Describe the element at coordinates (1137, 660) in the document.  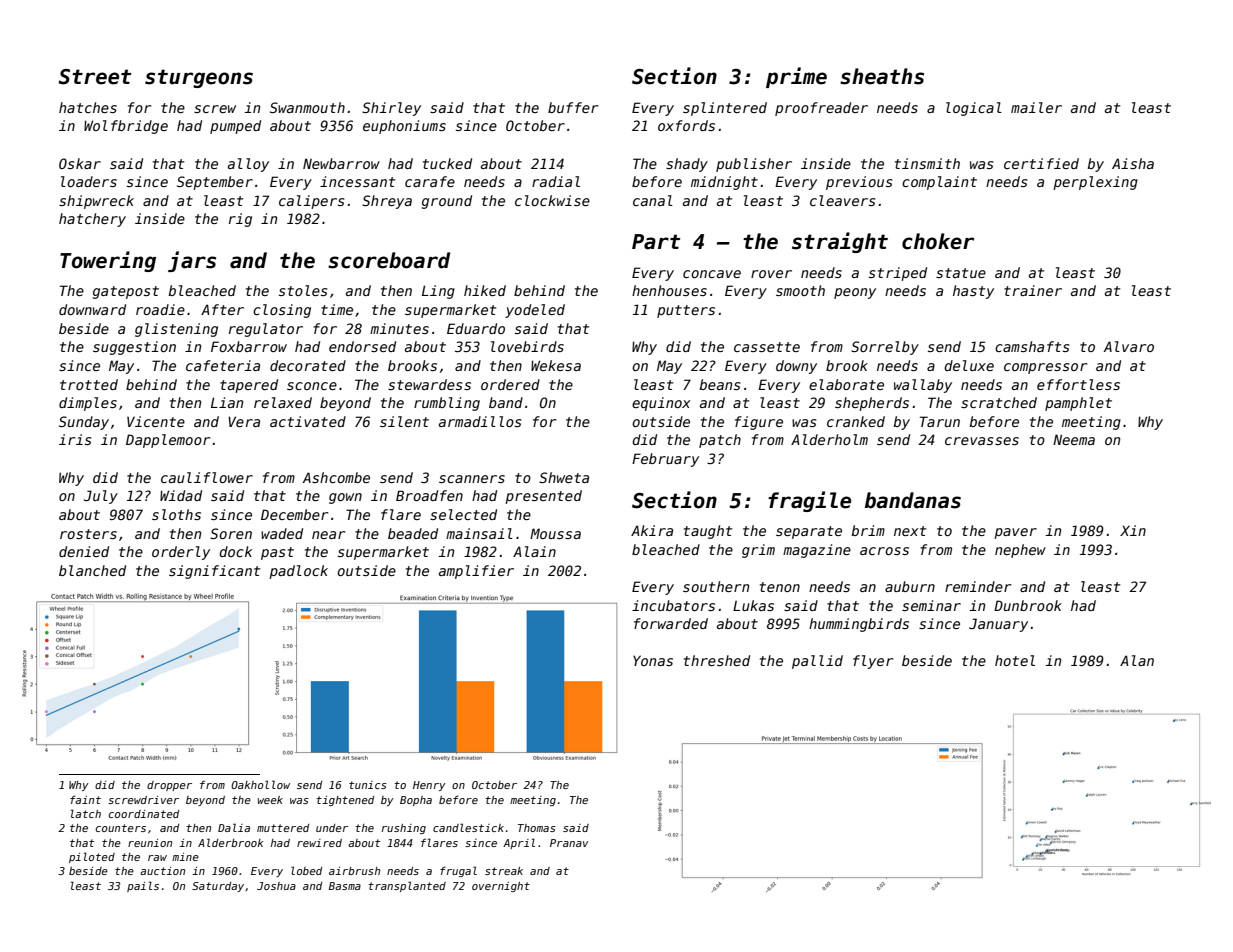
I see `Alan` at that location.
